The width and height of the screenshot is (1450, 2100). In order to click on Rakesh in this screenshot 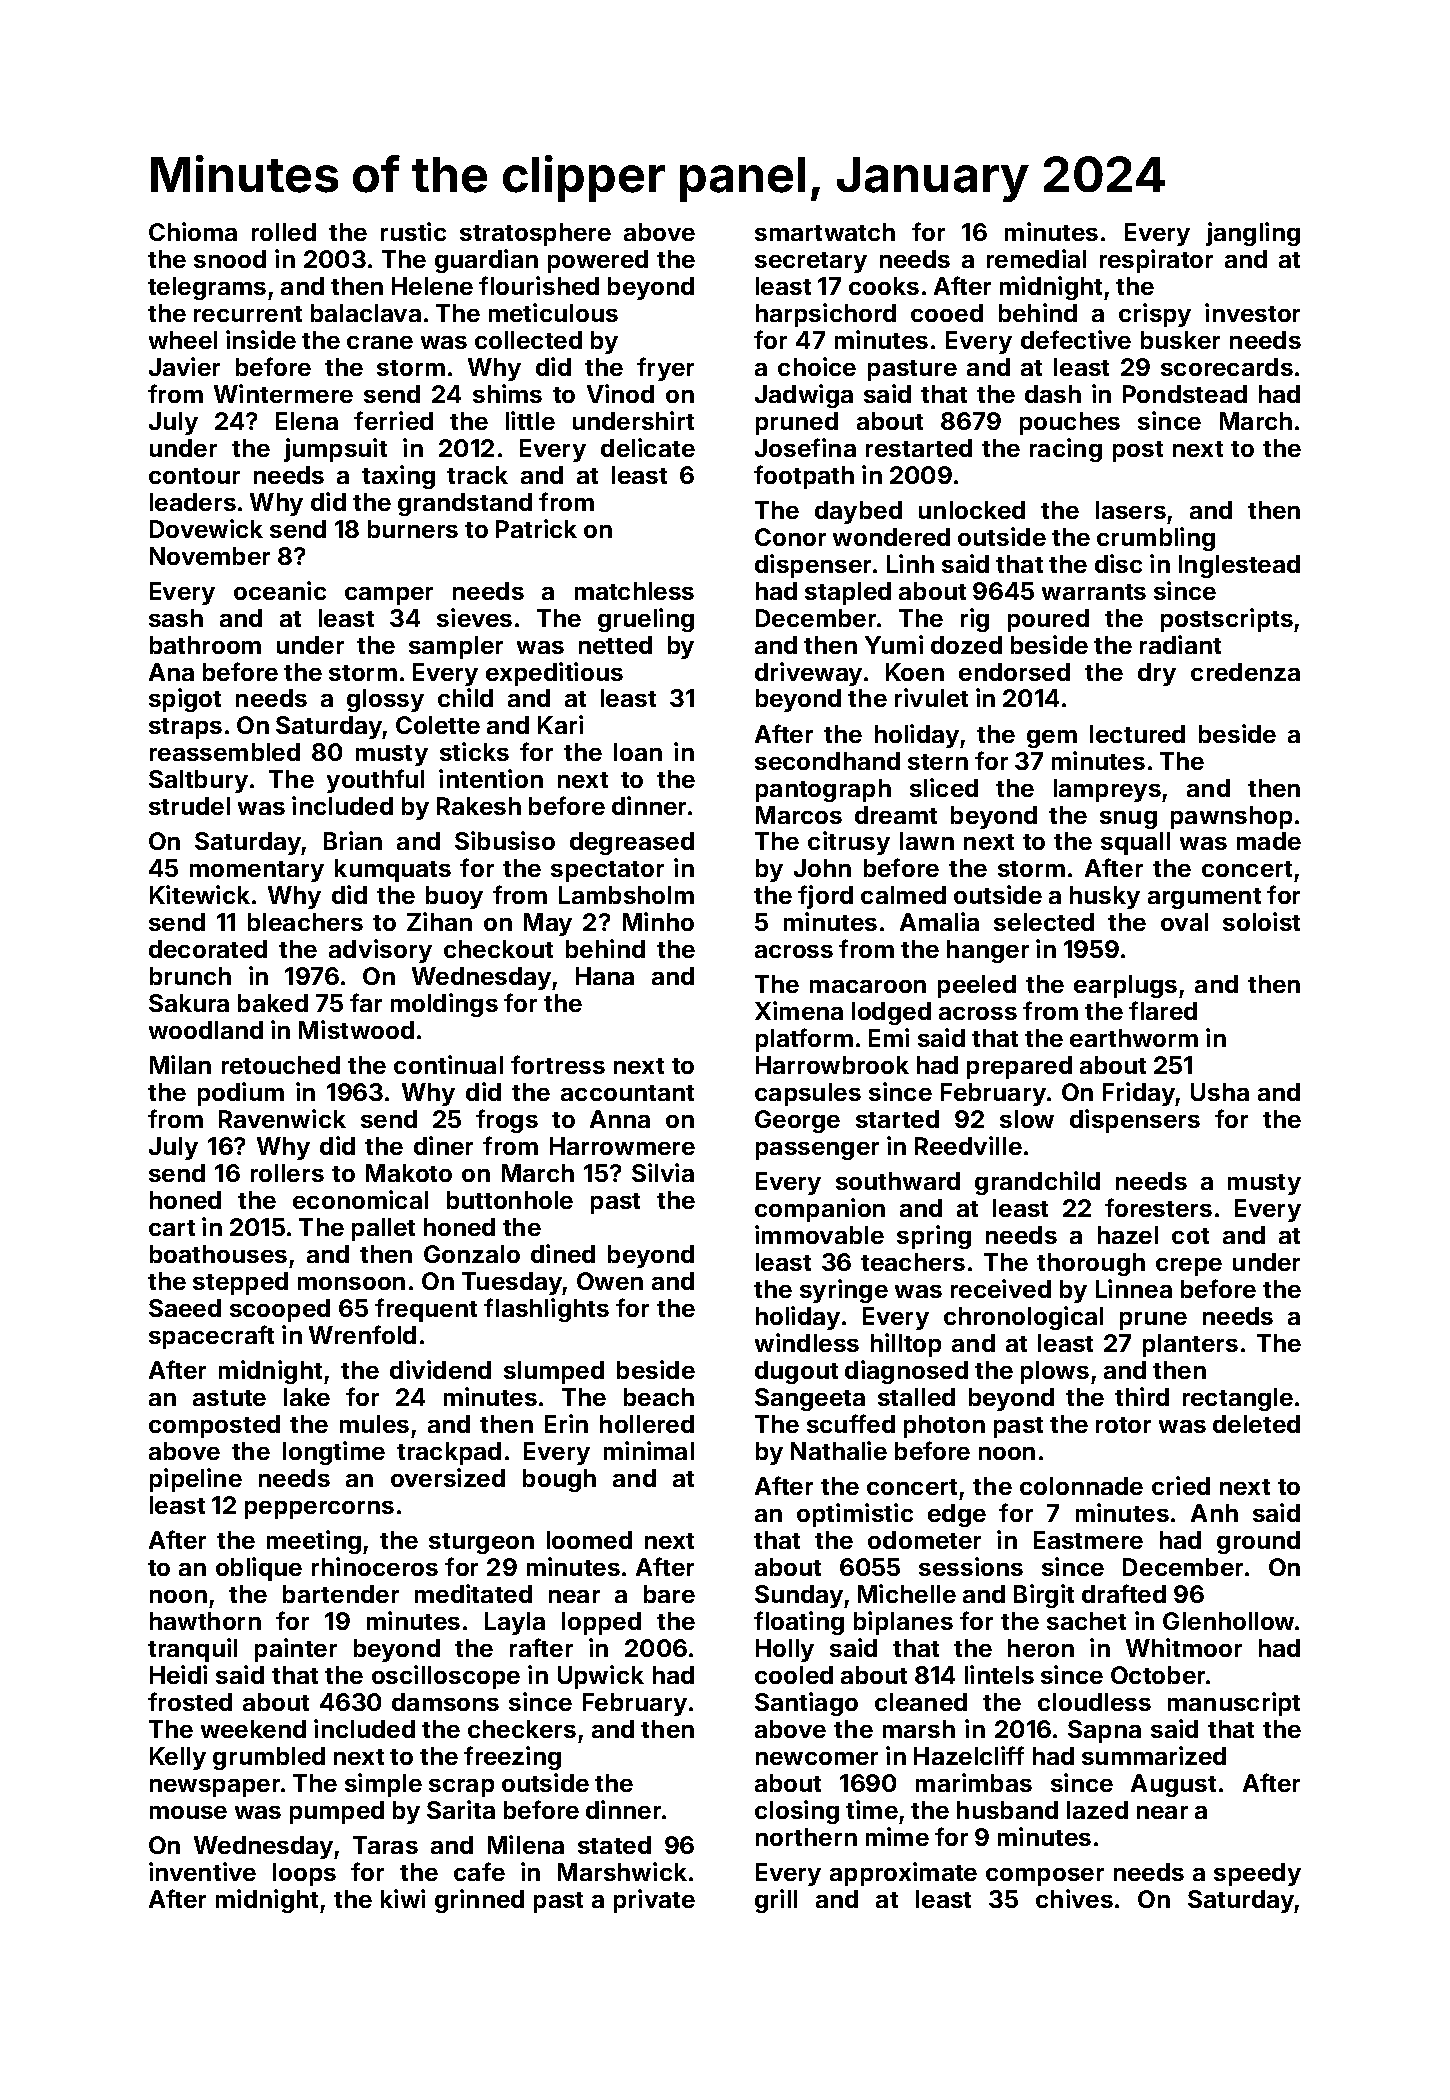, I will do `click(479, 806)`.
